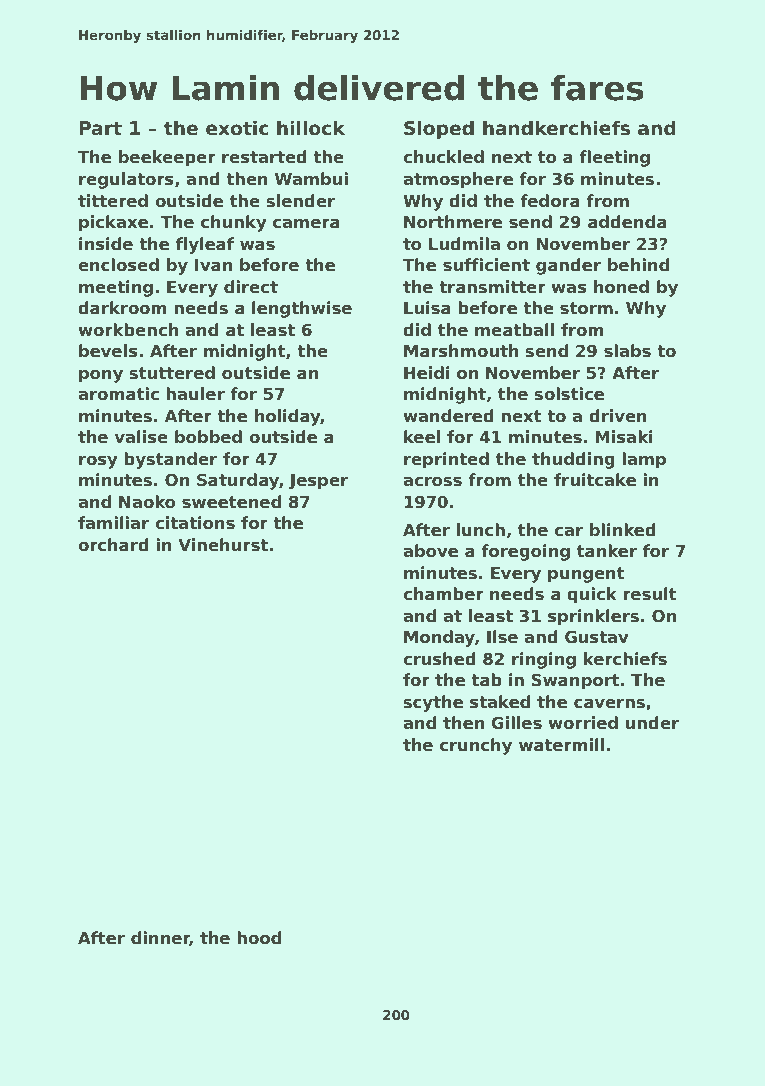  I want to click on fedora, so click(550, 201).
